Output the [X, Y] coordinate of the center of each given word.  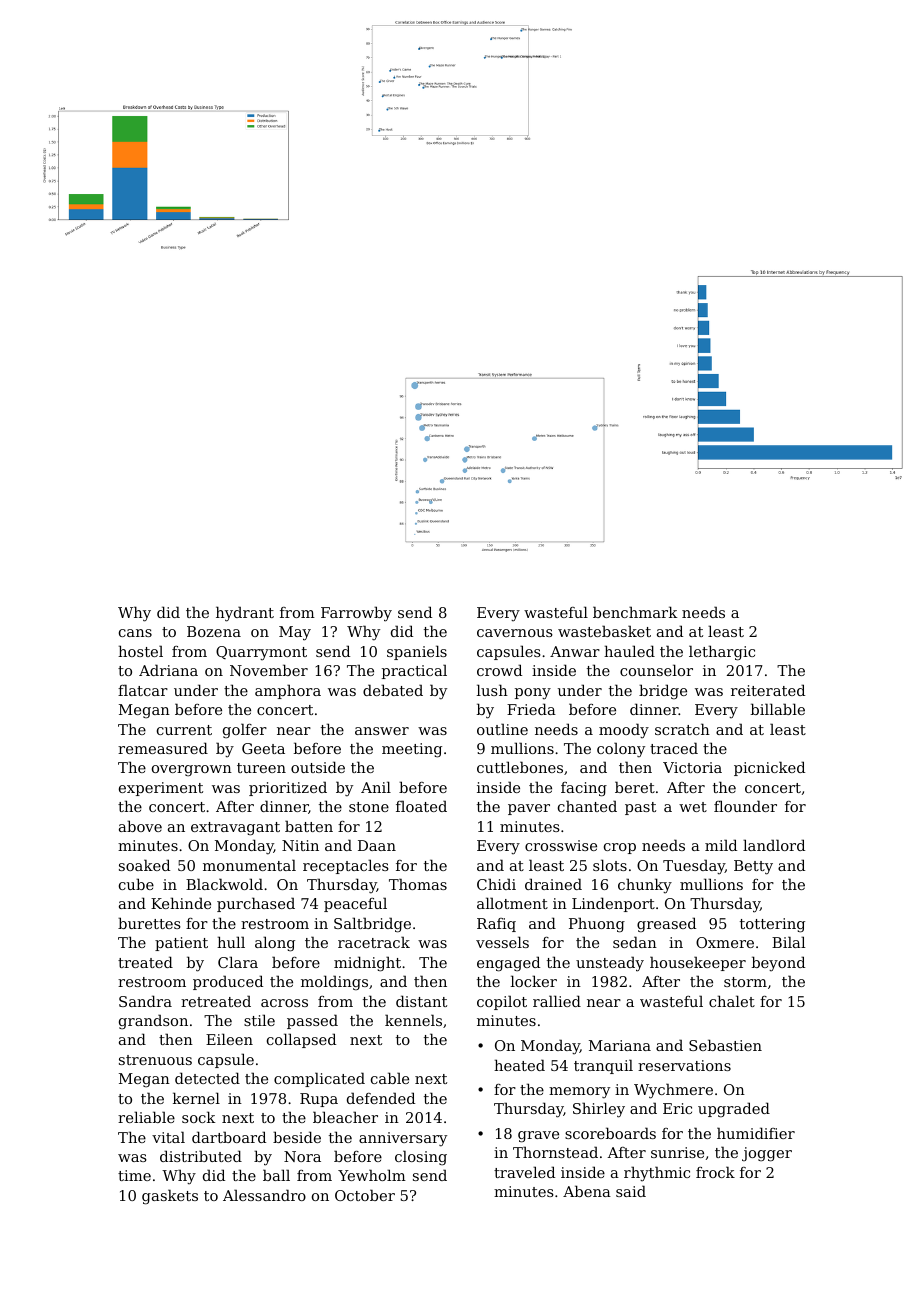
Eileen [229, 1039]
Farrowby [356, 614]
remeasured [163, 748]
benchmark [635, 612]
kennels [413, 1020]
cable [390, 1078]
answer [382, 731]
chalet [732, 1001]
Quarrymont [261, 653]
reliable [146, 1117]
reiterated [768, 690]
